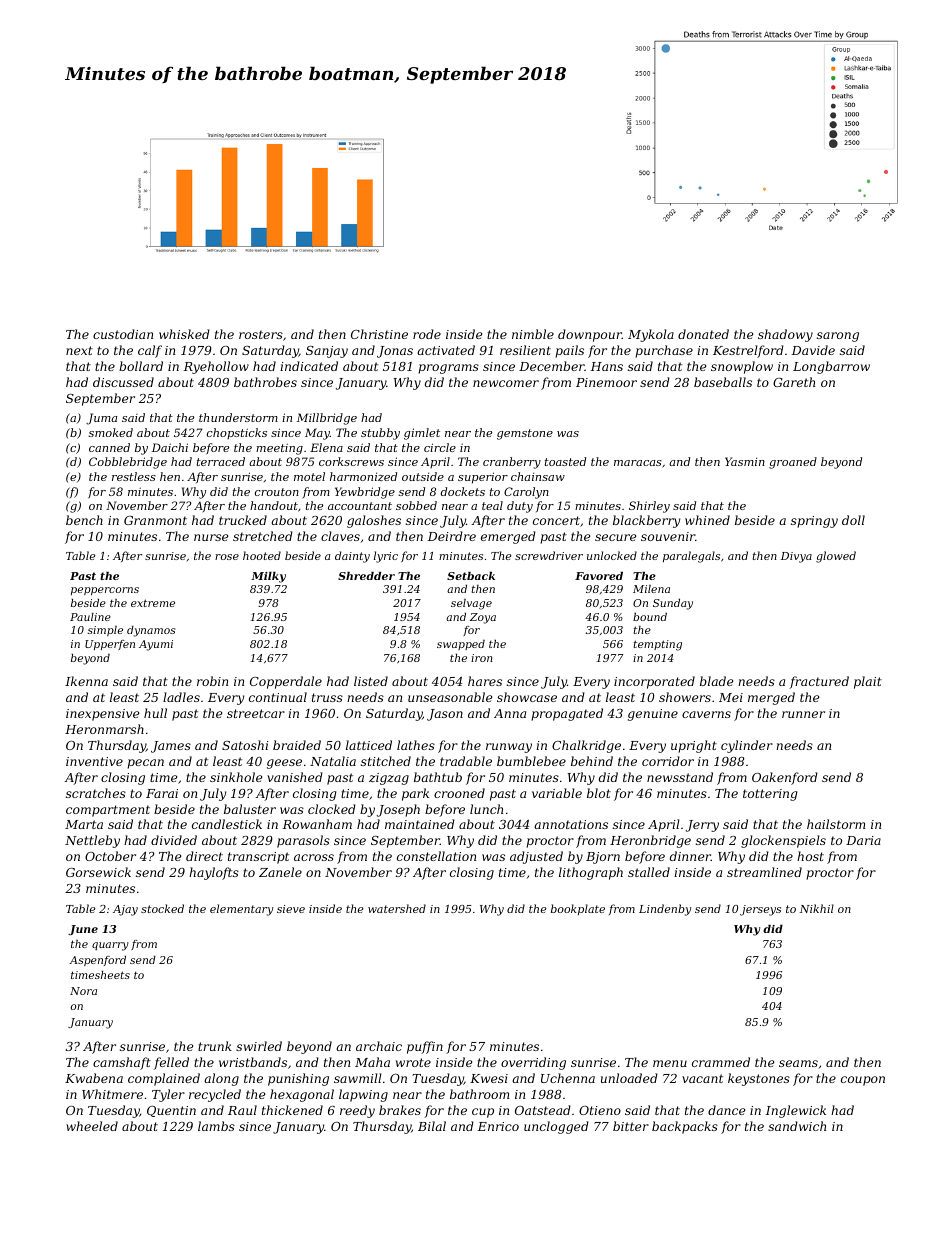 This screenshot has height=1233, width=952. What do you see at coordinates (525, 434) in the screenshot?
I see `gemstone` at bounding box center [525, 434].
